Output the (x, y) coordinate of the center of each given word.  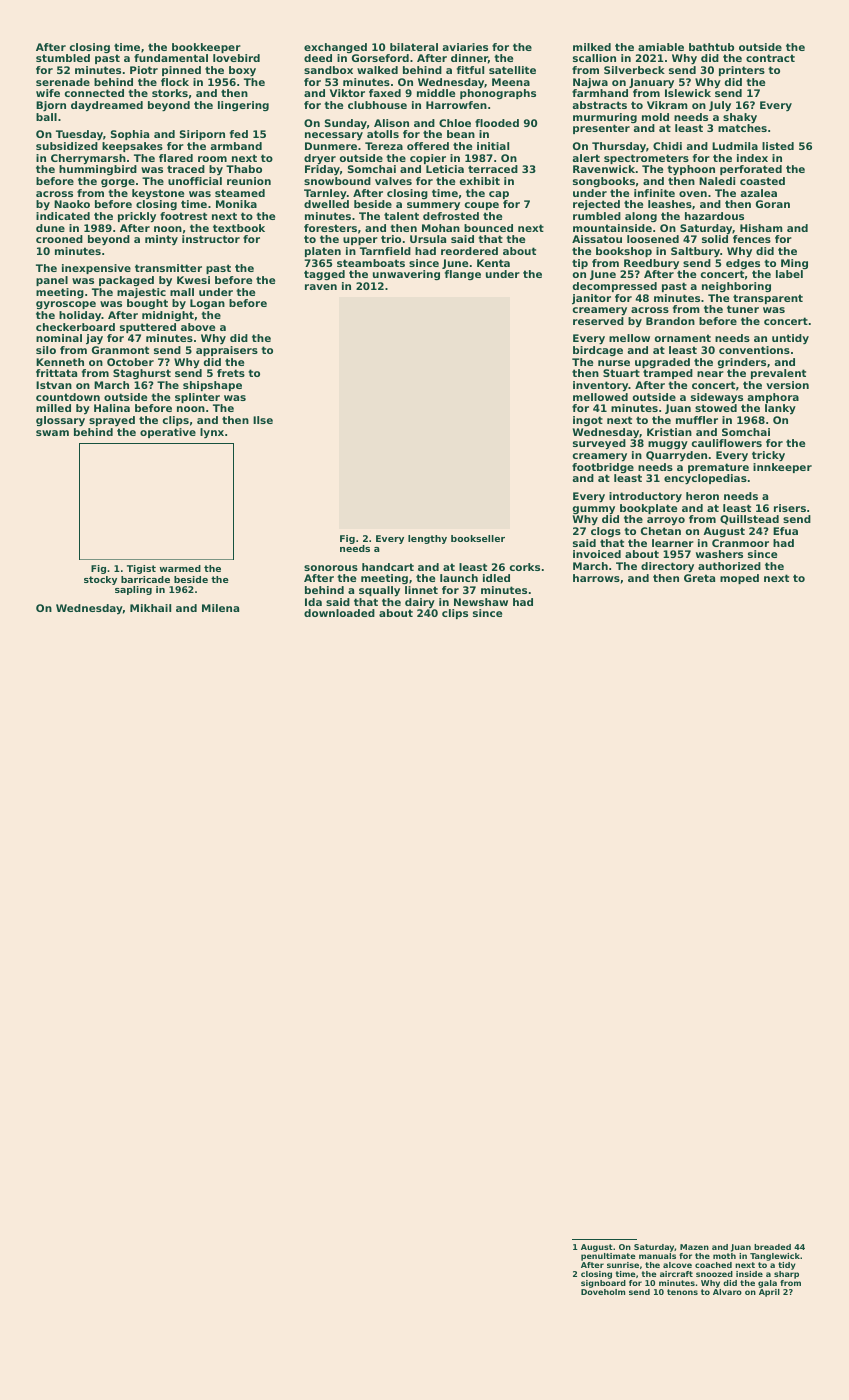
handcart (388, 567)
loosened (653, 239)
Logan (207, 304)
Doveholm (603, 1292)
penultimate (608, 1257)
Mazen (694, 1247)
